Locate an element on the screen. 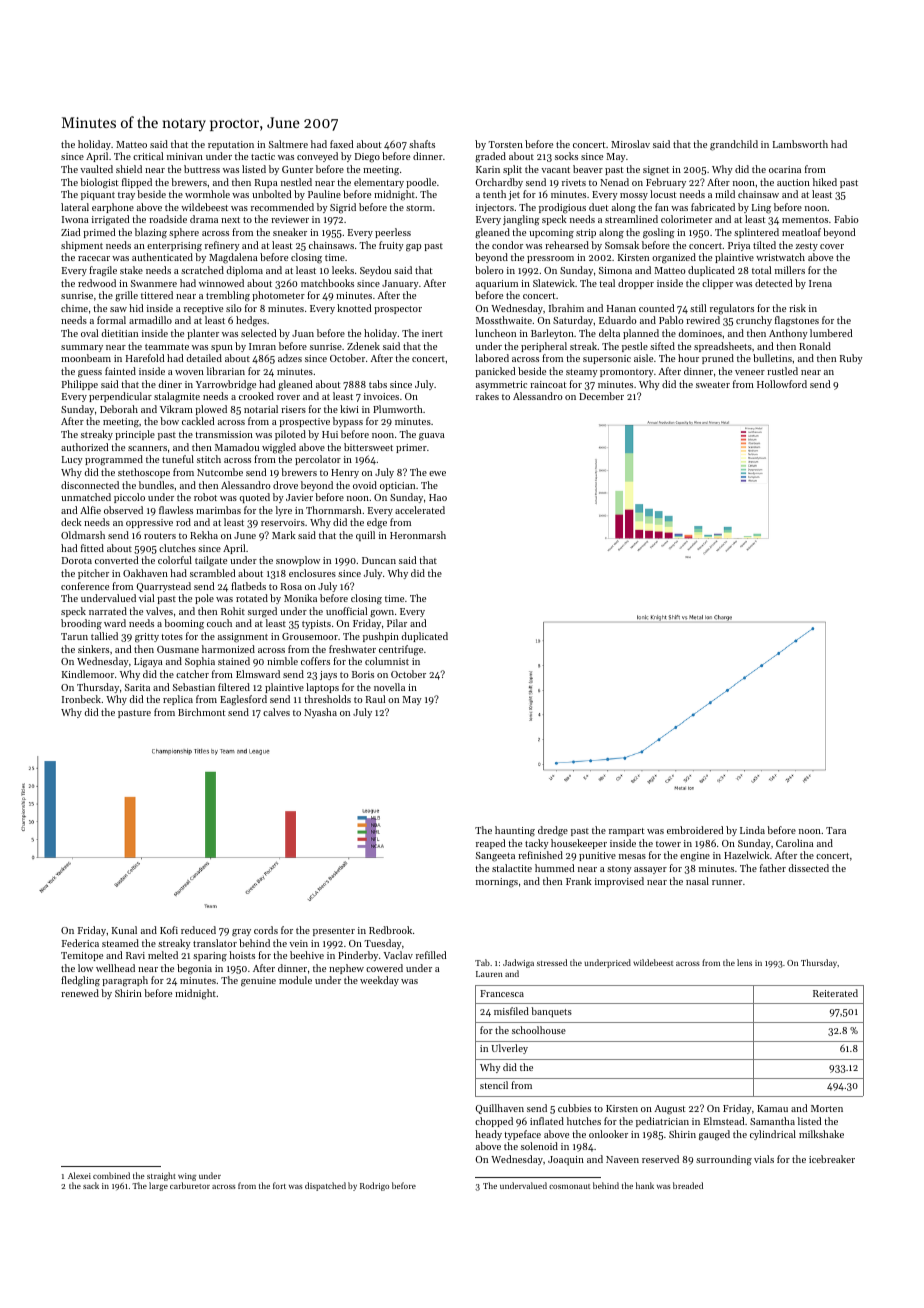 The image size is (924, 1308). large is located at coordinates (158, 1186).
